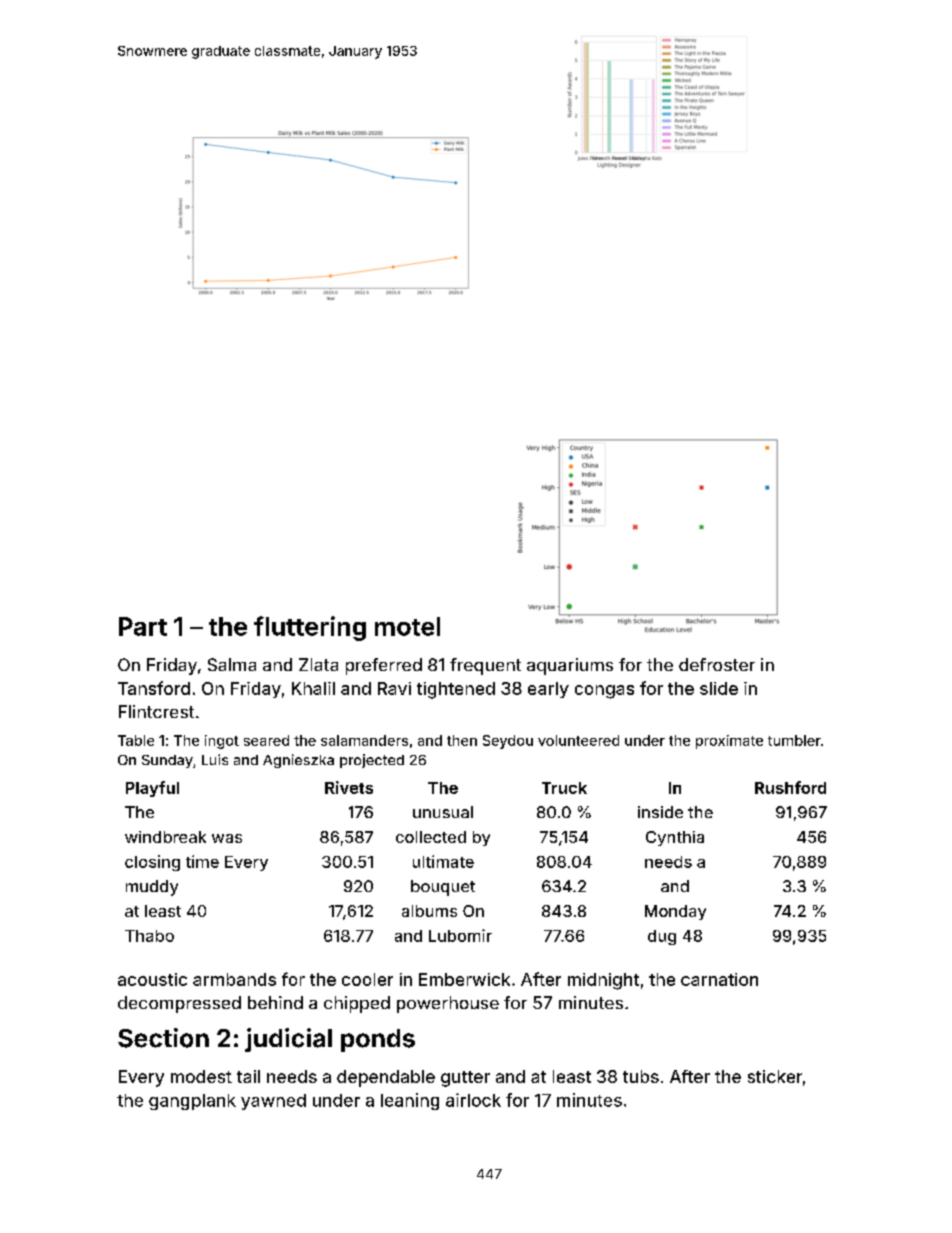 The width and height of the screenshot is (952, 1233). Describe the element at coordinates (143, 626) in the screenshot. I see `Part` at that location.
